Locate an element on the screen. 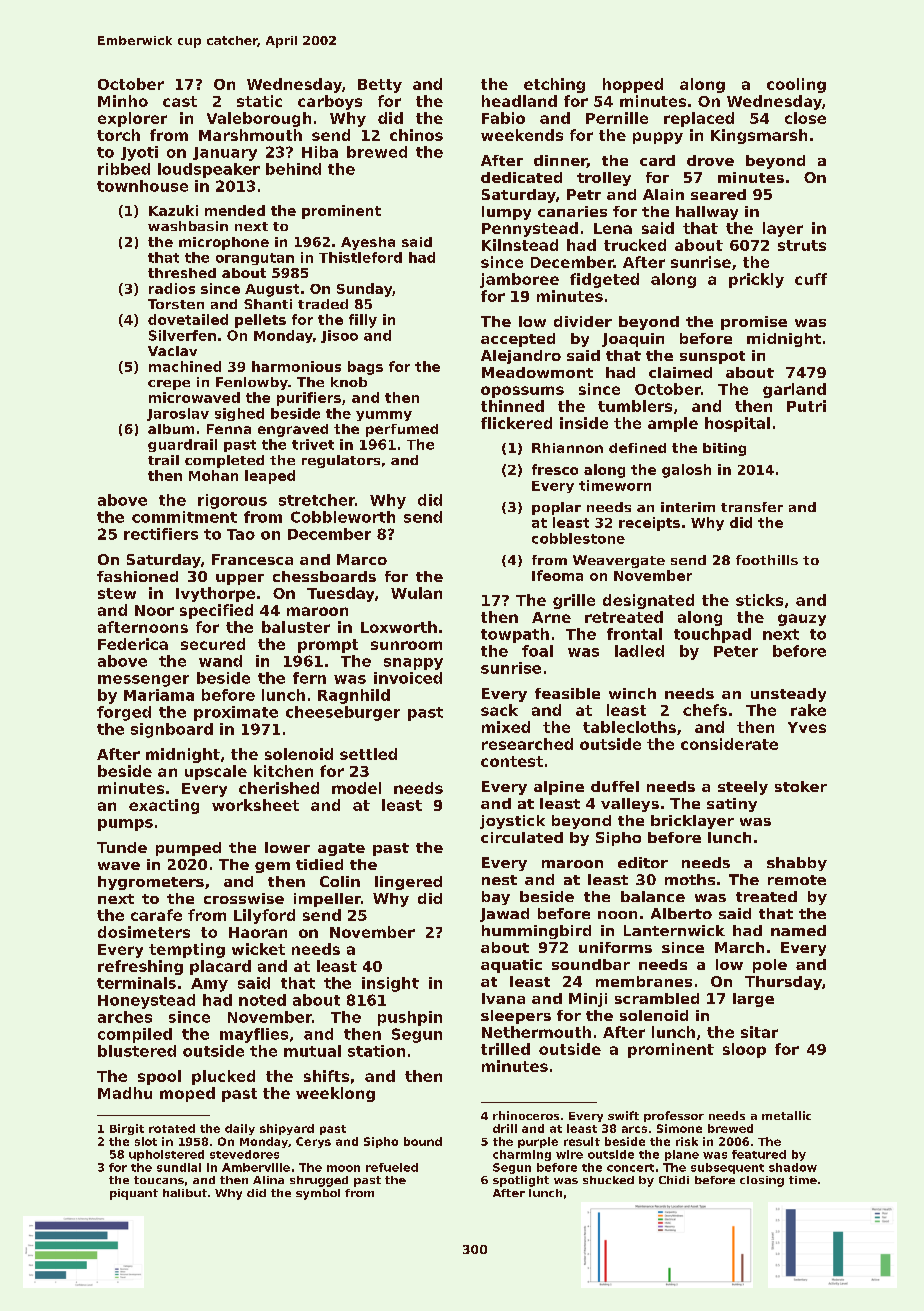 This screenshot has height=1311, width=924. cheeseburger is located at coordinates (343, 713).
